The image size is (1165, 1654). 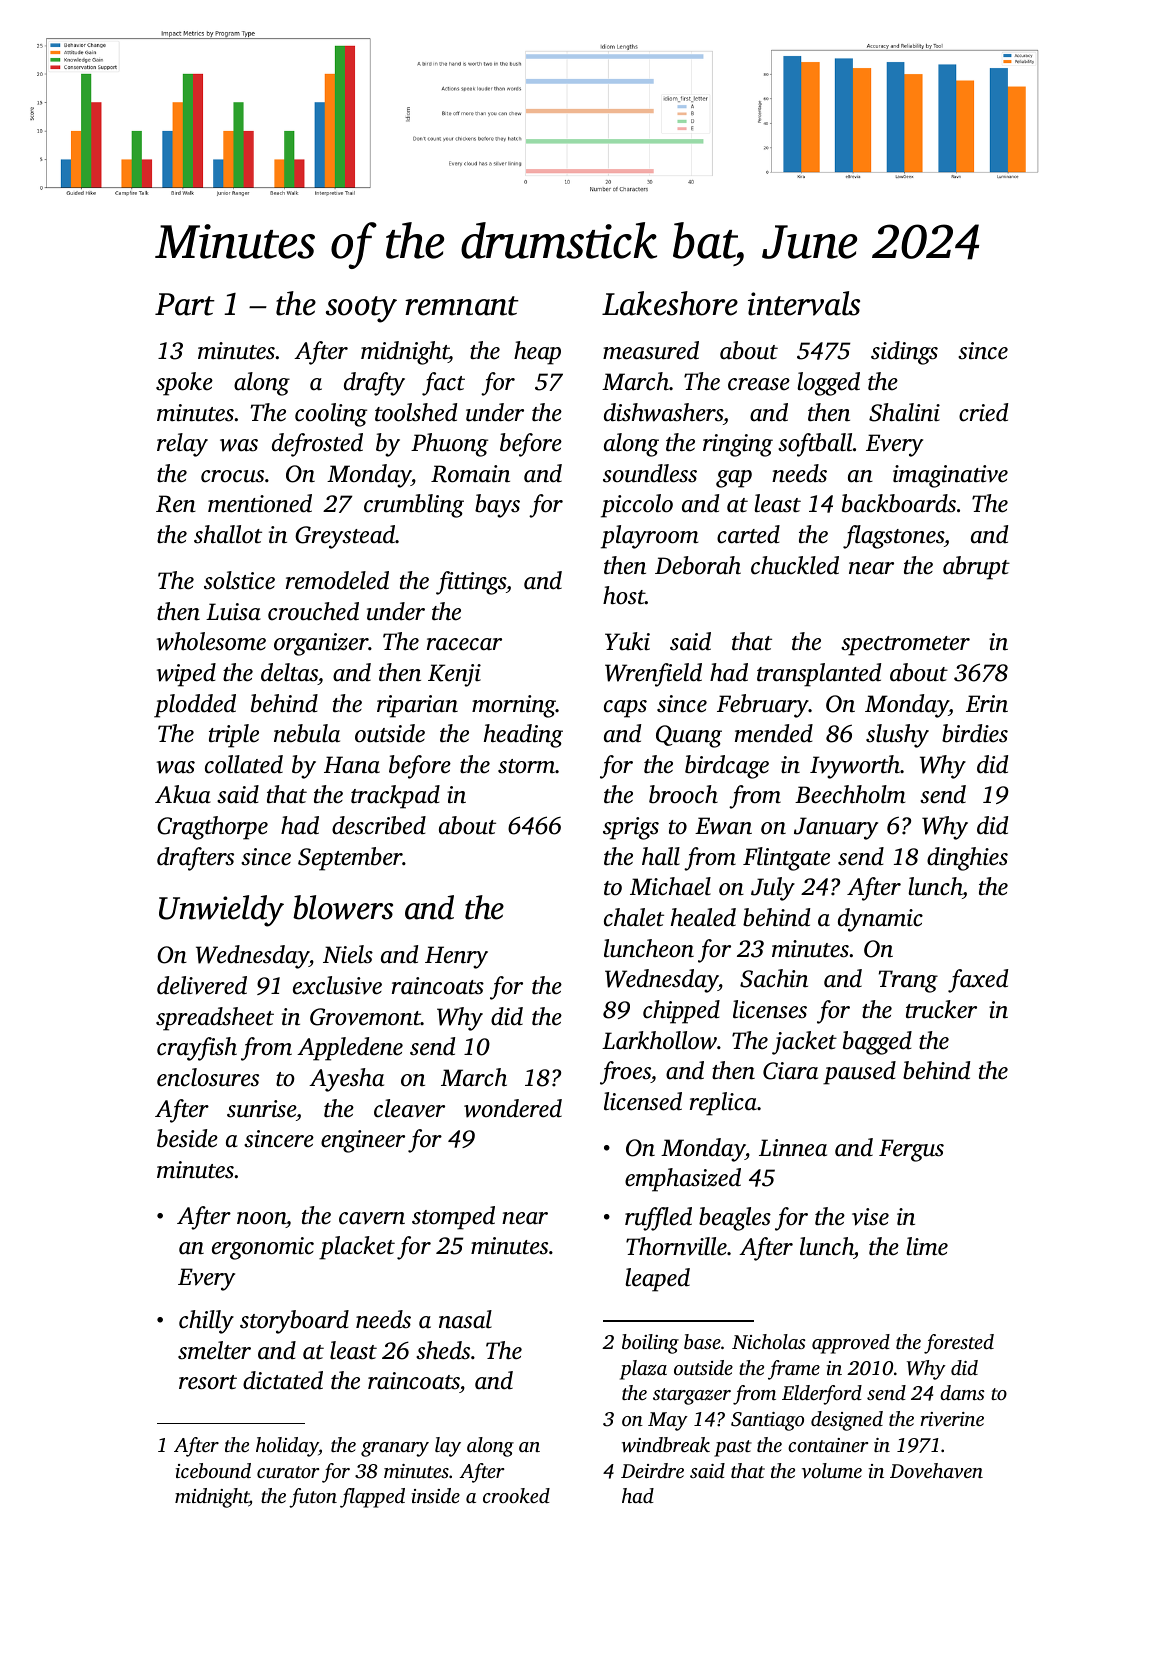 I want to click on sooty, so click(x=361, y=309).
